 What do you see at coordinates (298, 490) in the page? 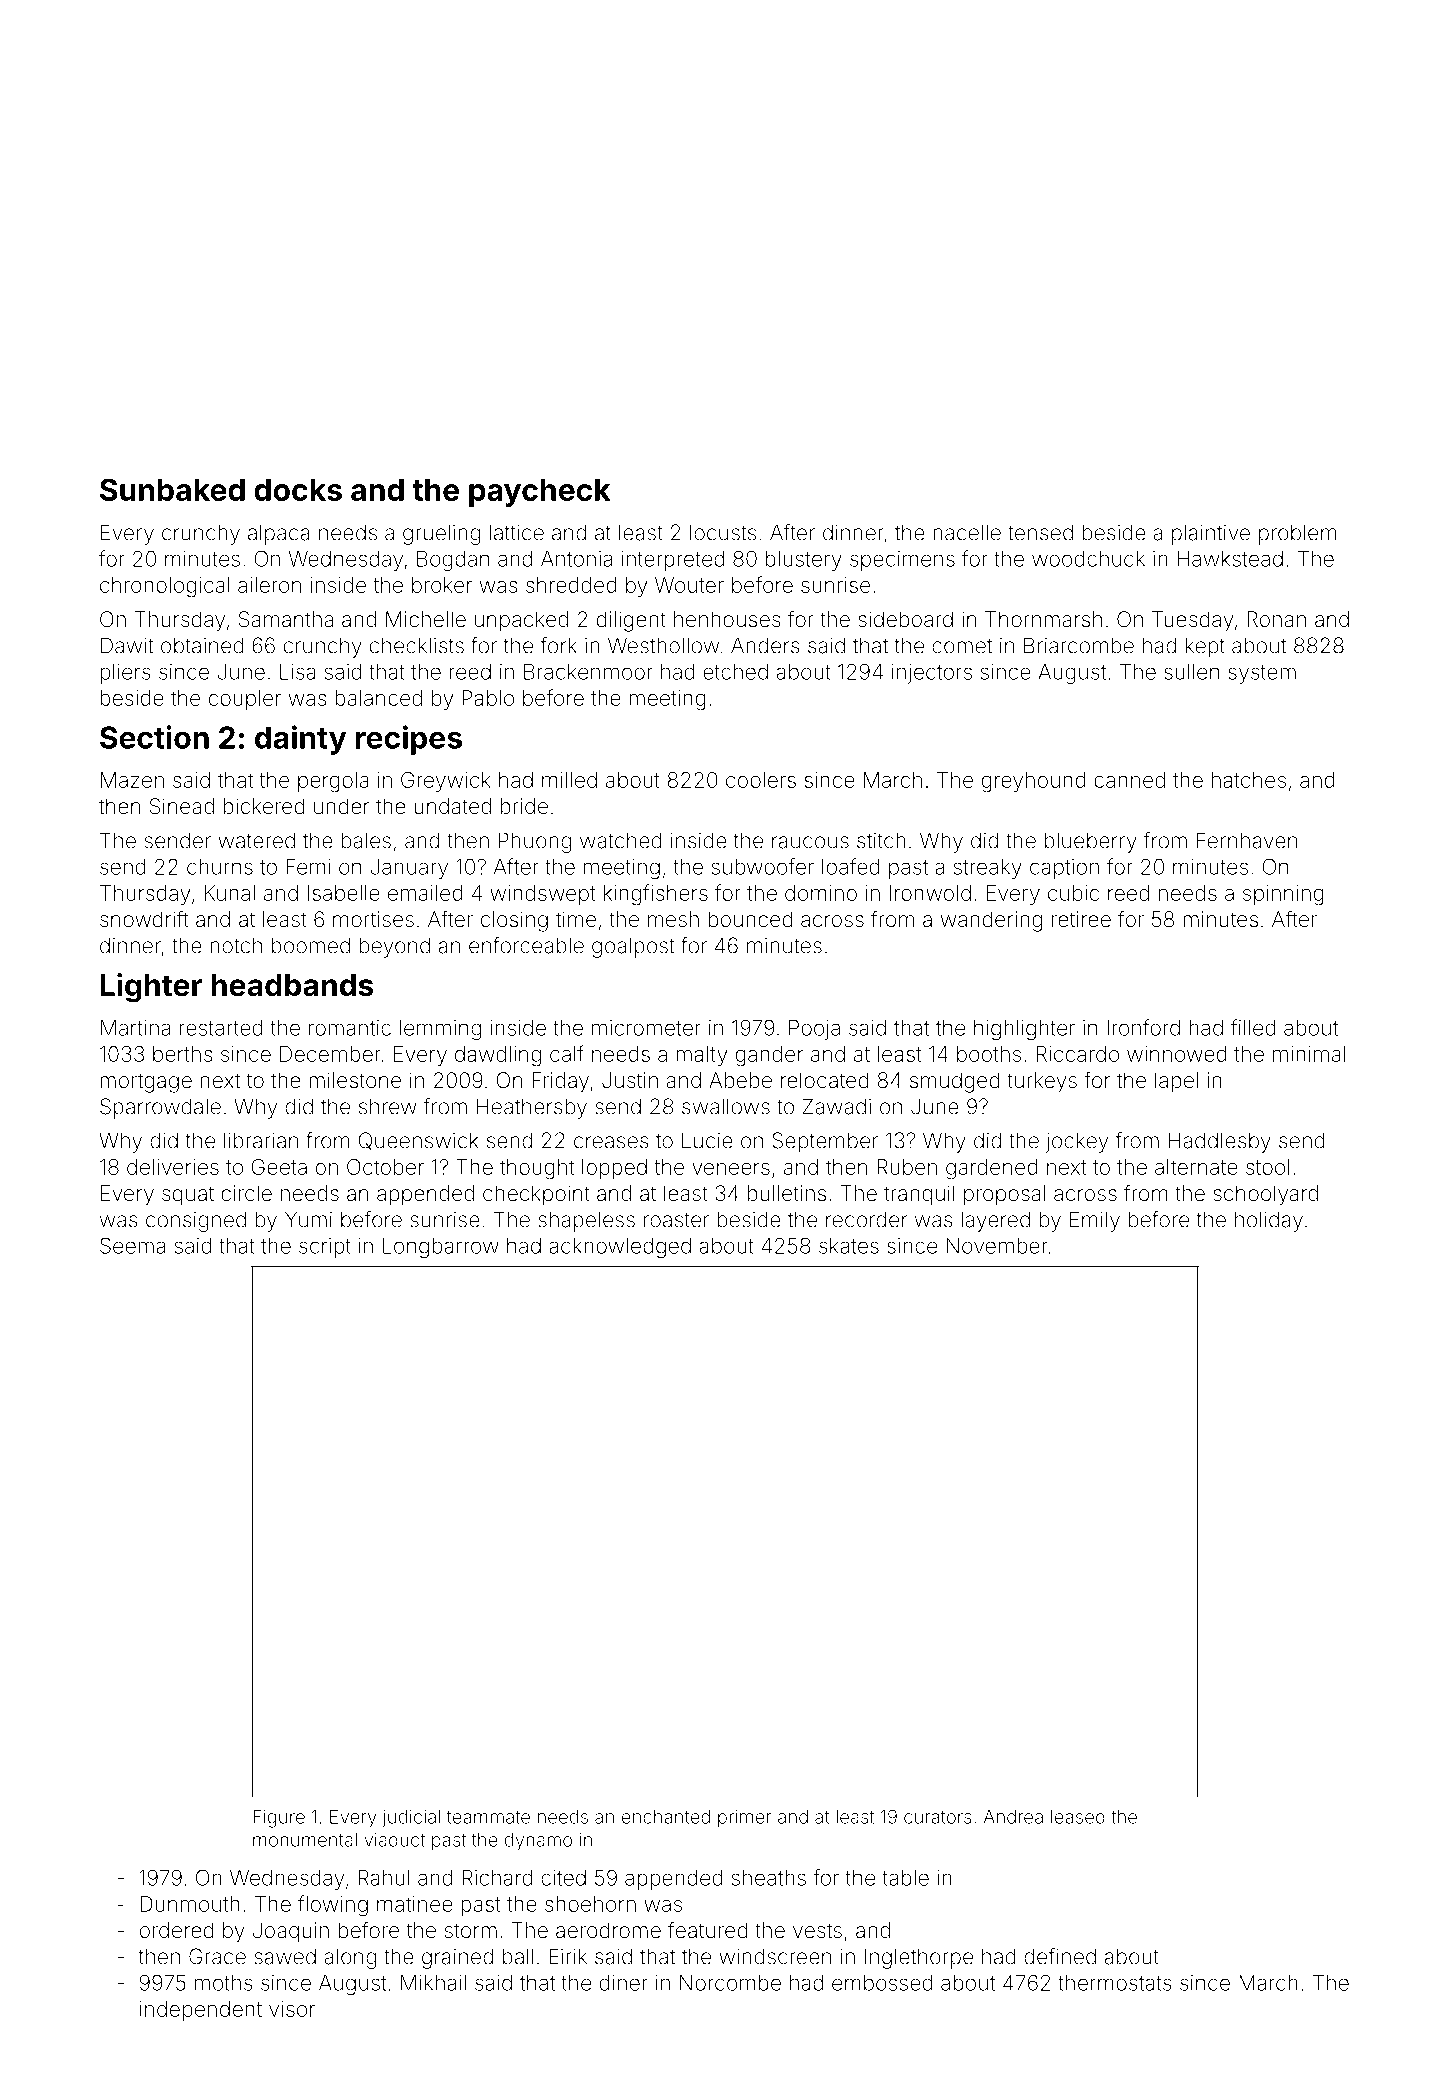
I see `docks` at bounding box center [298, 490].
